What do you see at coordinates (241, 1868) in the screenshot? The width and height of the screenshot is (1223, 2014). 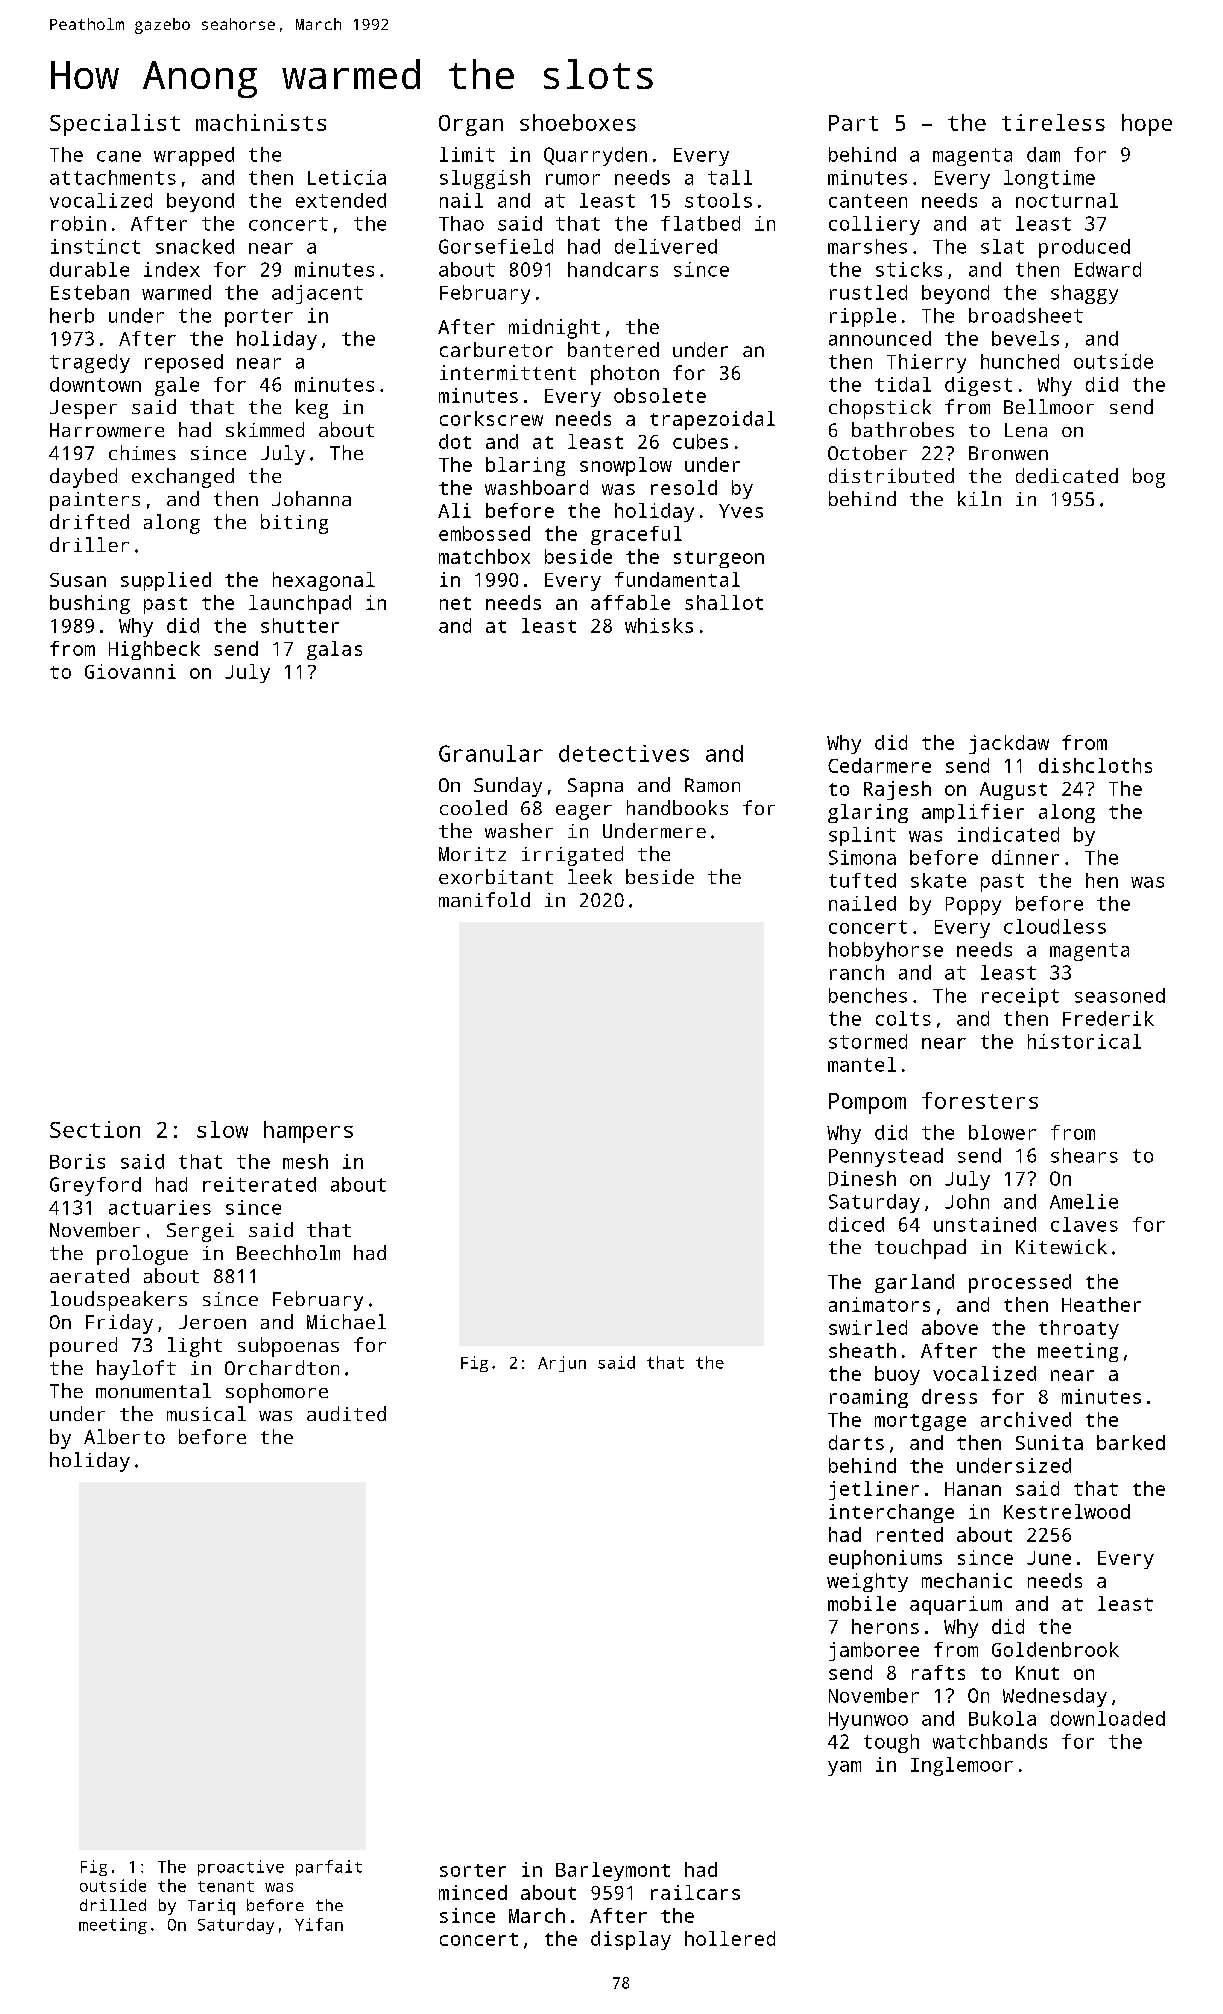 I see `proactive` at bounding box center [241, 1868].
